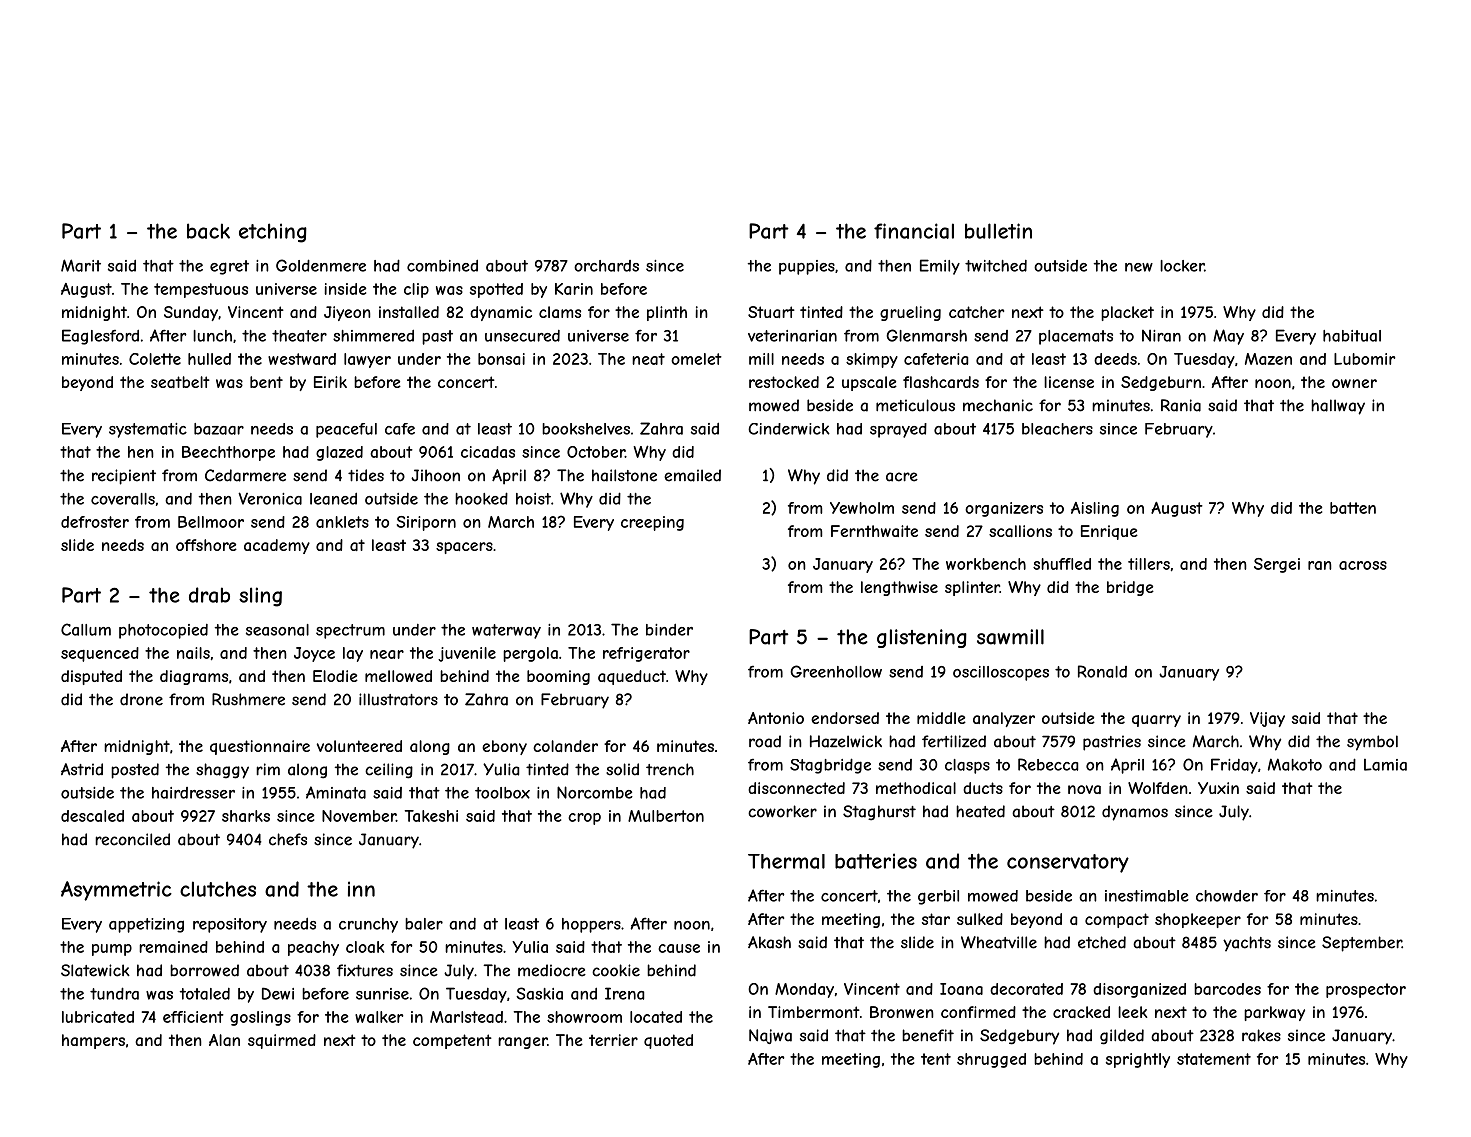 This document has height=1137, width=1471. What do you see at coordinates (1227, 896) in the document?
I see `chowder` at bounding box center [1227, 896].
